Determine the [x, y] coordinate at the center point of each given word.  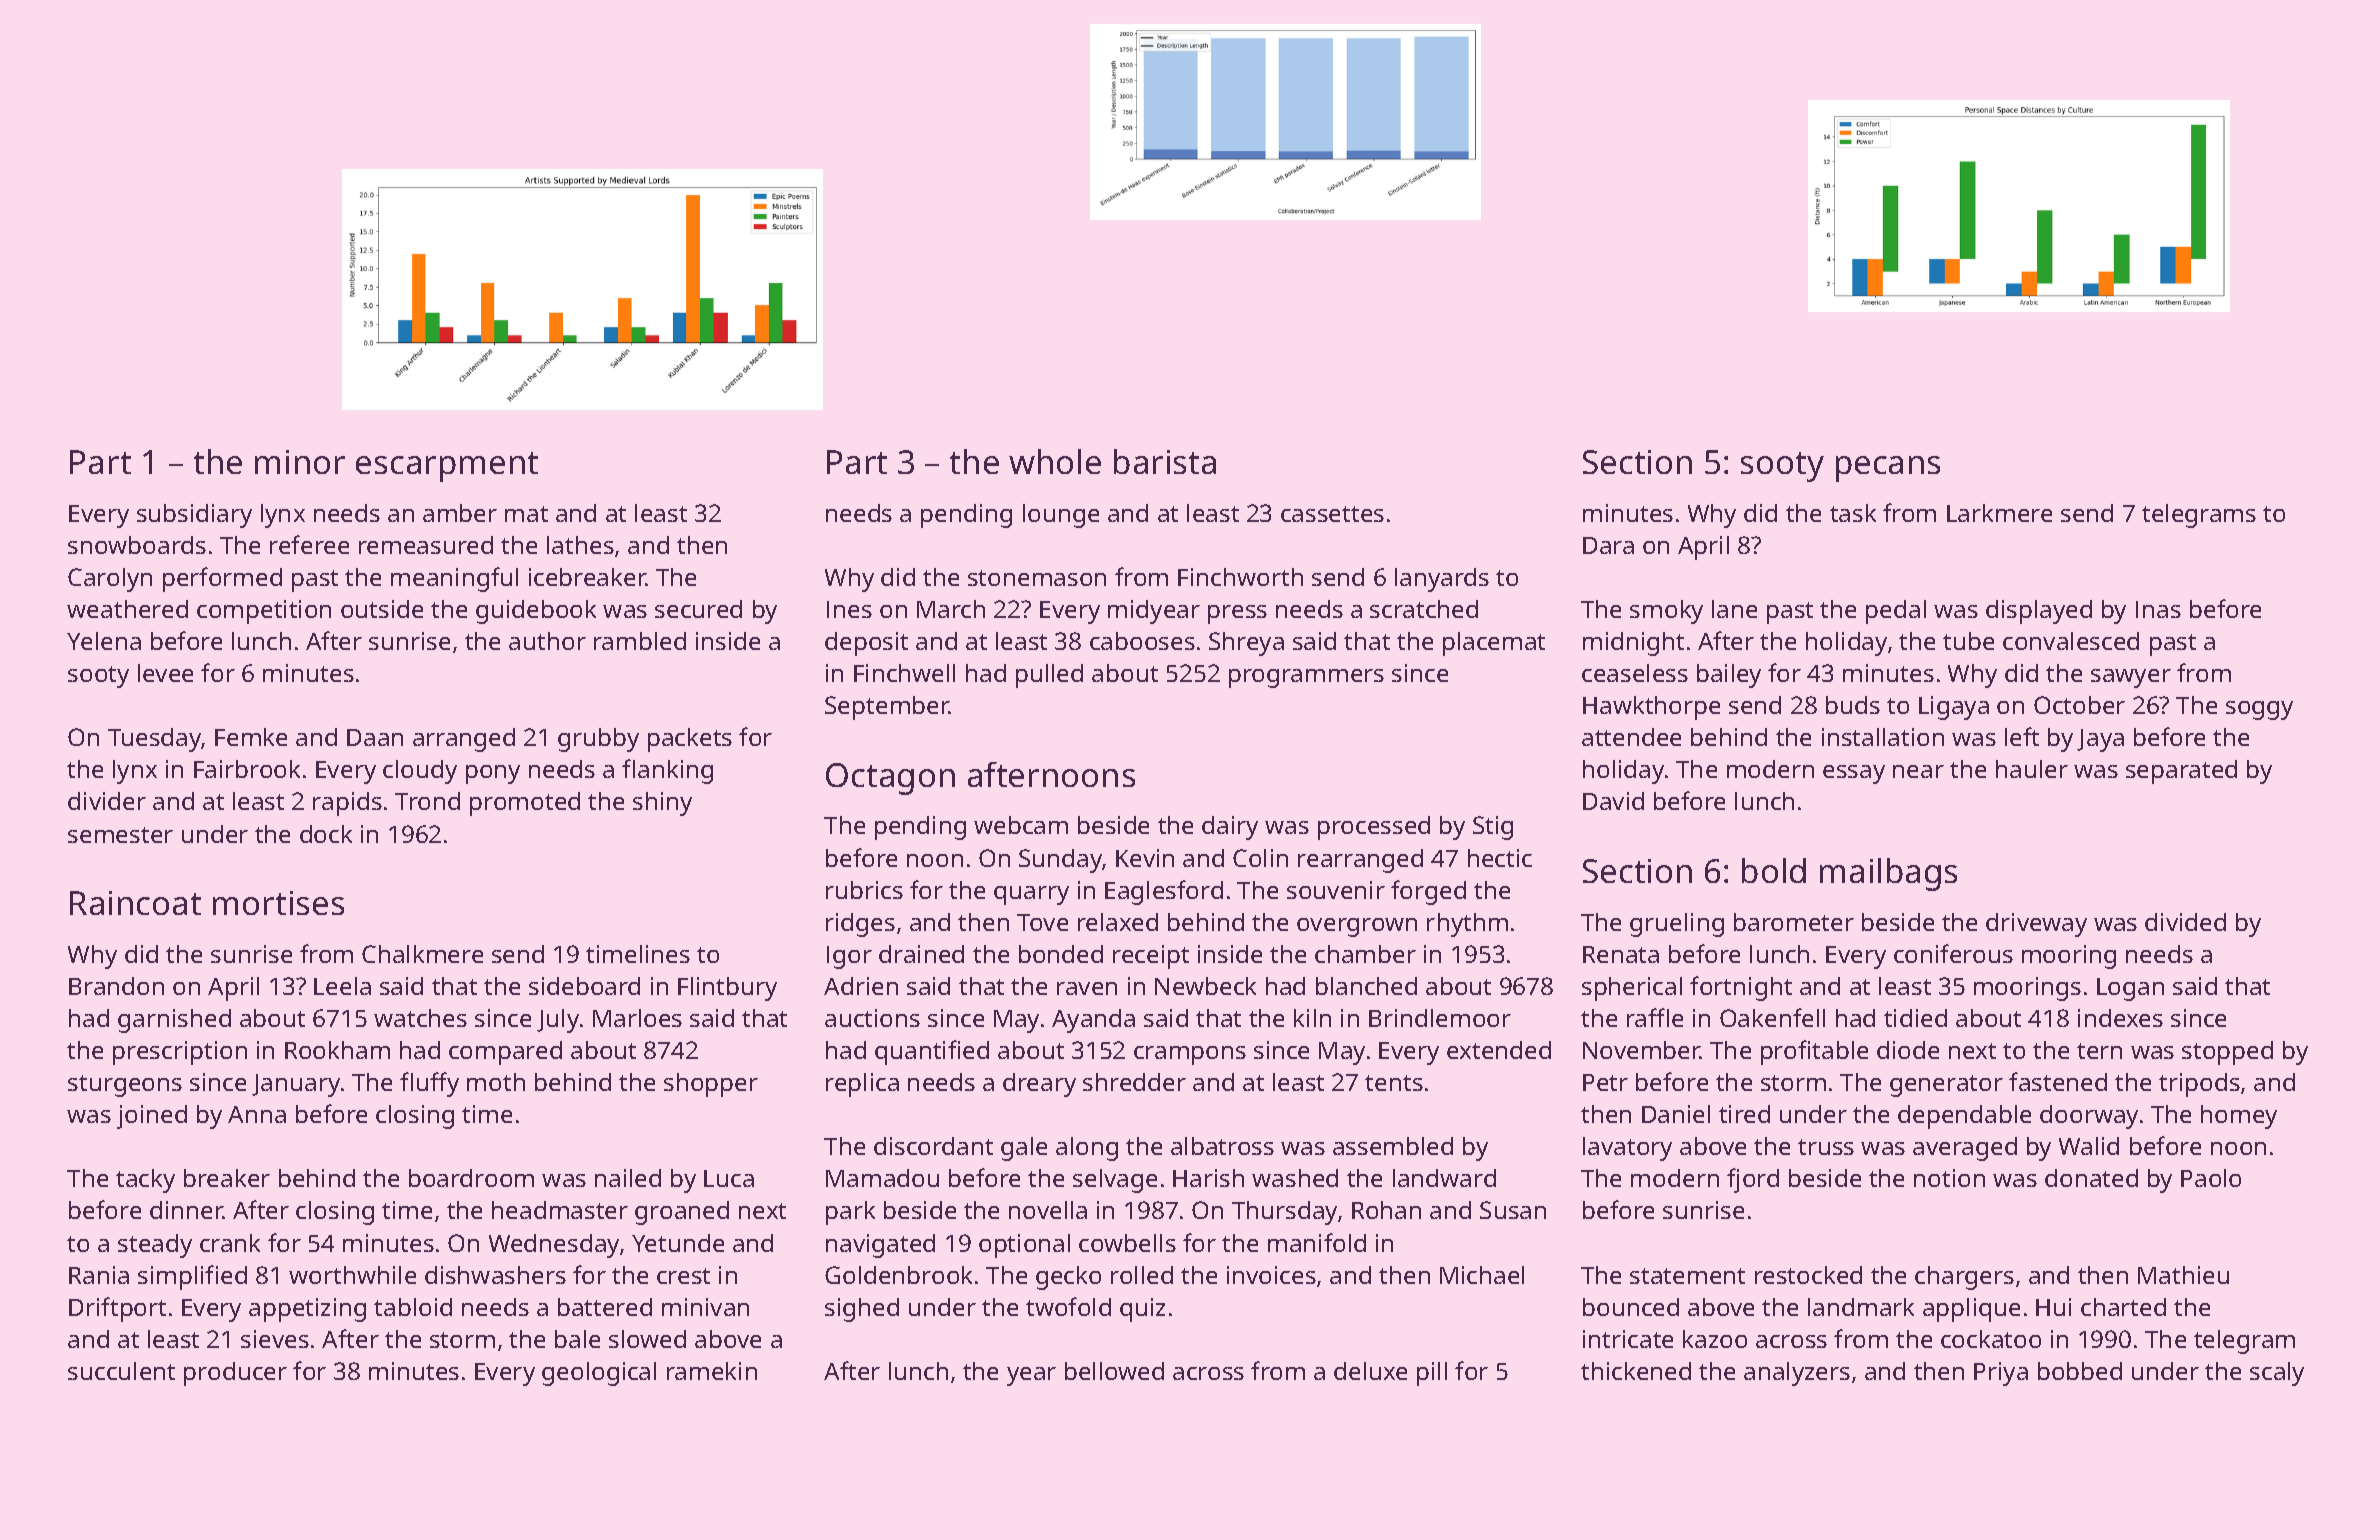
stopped [2227, 1053]
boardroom [471, 1178]
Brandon [116, 986]
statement [1687, 1276]
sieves [275, 1339]
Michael [1482, 1275]
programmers [1306, 678]
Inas [2158, 609]
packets [690, 740]
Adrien [861, 986]
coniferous [1953, 953]
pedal [1896, 612]
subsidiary [194, 516]
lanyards [1442, 580]
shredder [1134, 1082]
